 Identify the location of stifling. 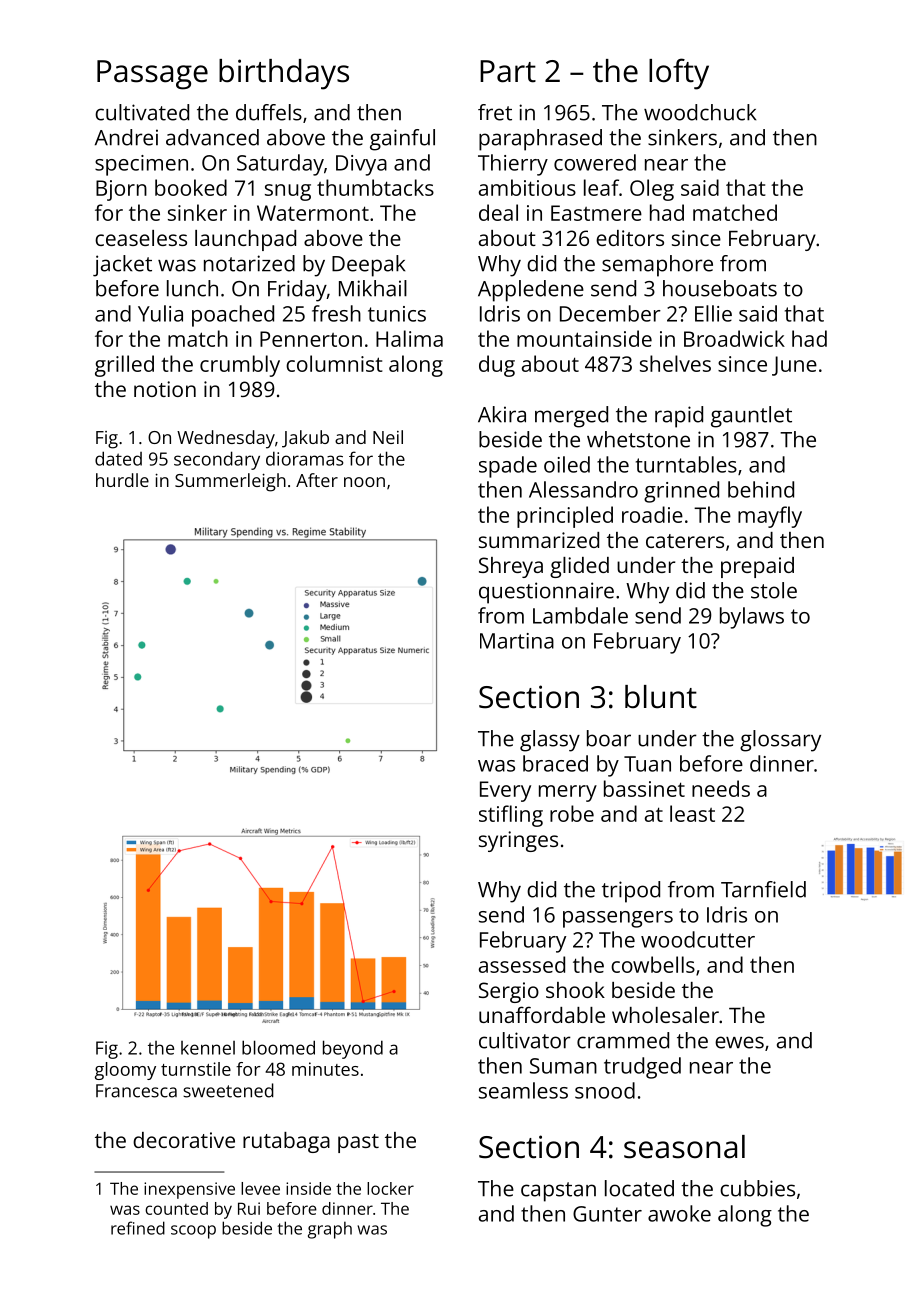
(511, 816).
